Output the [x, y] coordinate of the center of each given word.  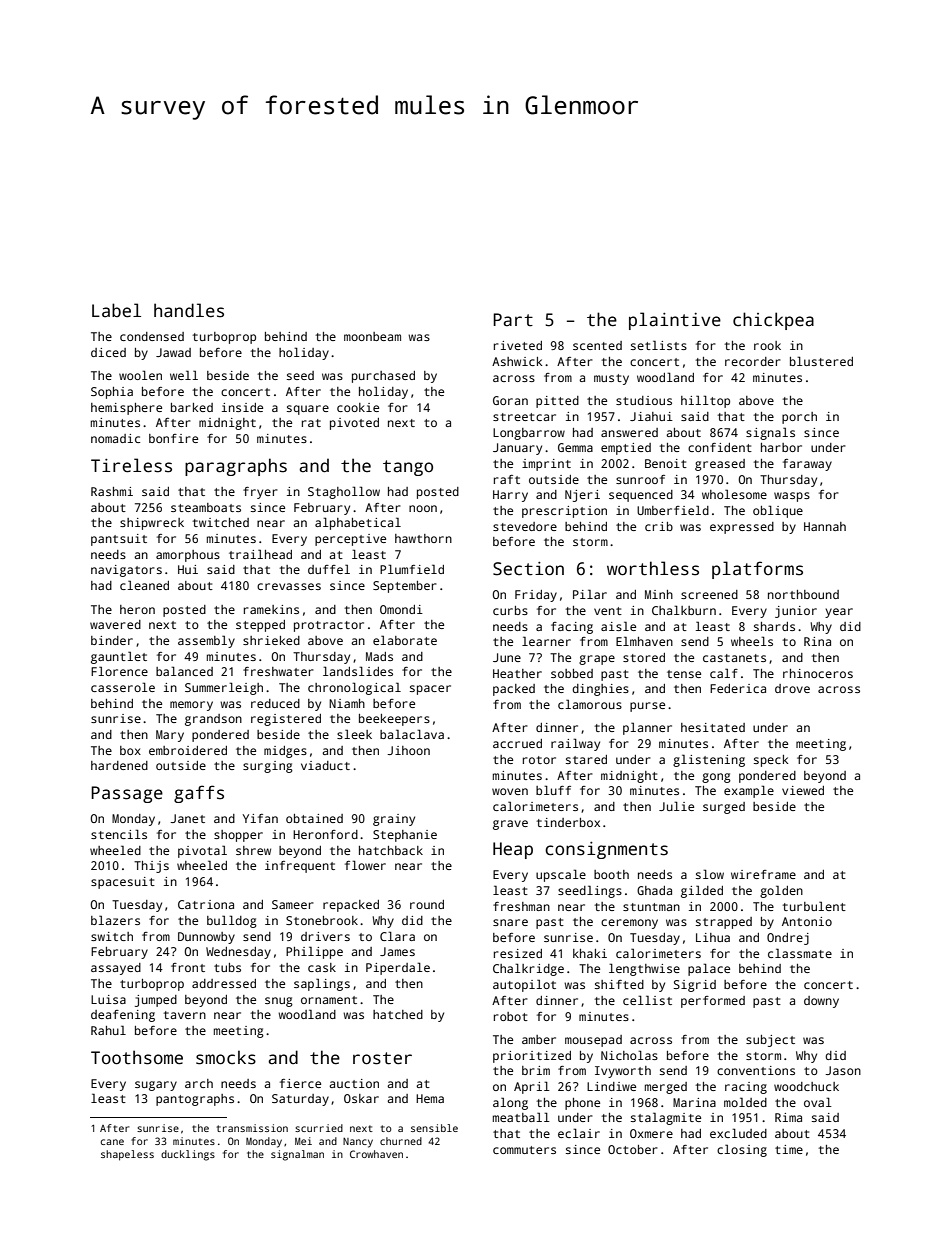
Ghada [654, 890]
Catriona [206, 904]
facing [572, 628]
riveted [518, 345]
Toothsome [137, 1057]
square [308, 410]
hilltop [705, 401]
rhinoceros [818, 673]
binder [112, 640]
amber [539, 1039]
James [397, 951]
